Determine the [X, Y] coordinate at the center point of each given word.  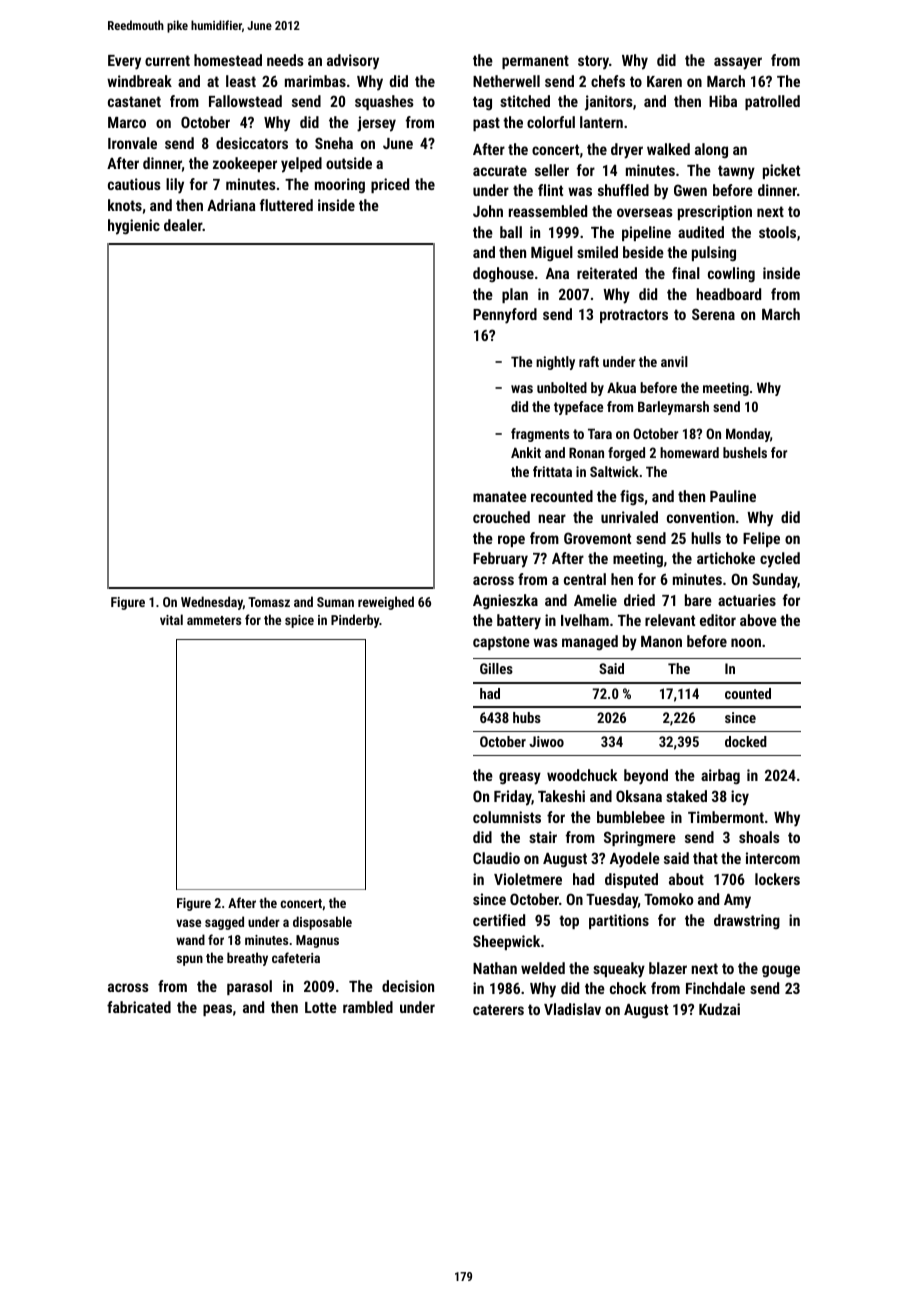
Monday [748, 435]
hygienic [134, 227]
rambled [368, 1007]
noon [746, 642]
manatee [500, 496]
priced [390, 185]
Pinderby [355, 621]
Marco [127, 122]
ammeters [214, 620]
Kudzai [719, 1009]
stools [777, 232]
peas [217, 1010]
